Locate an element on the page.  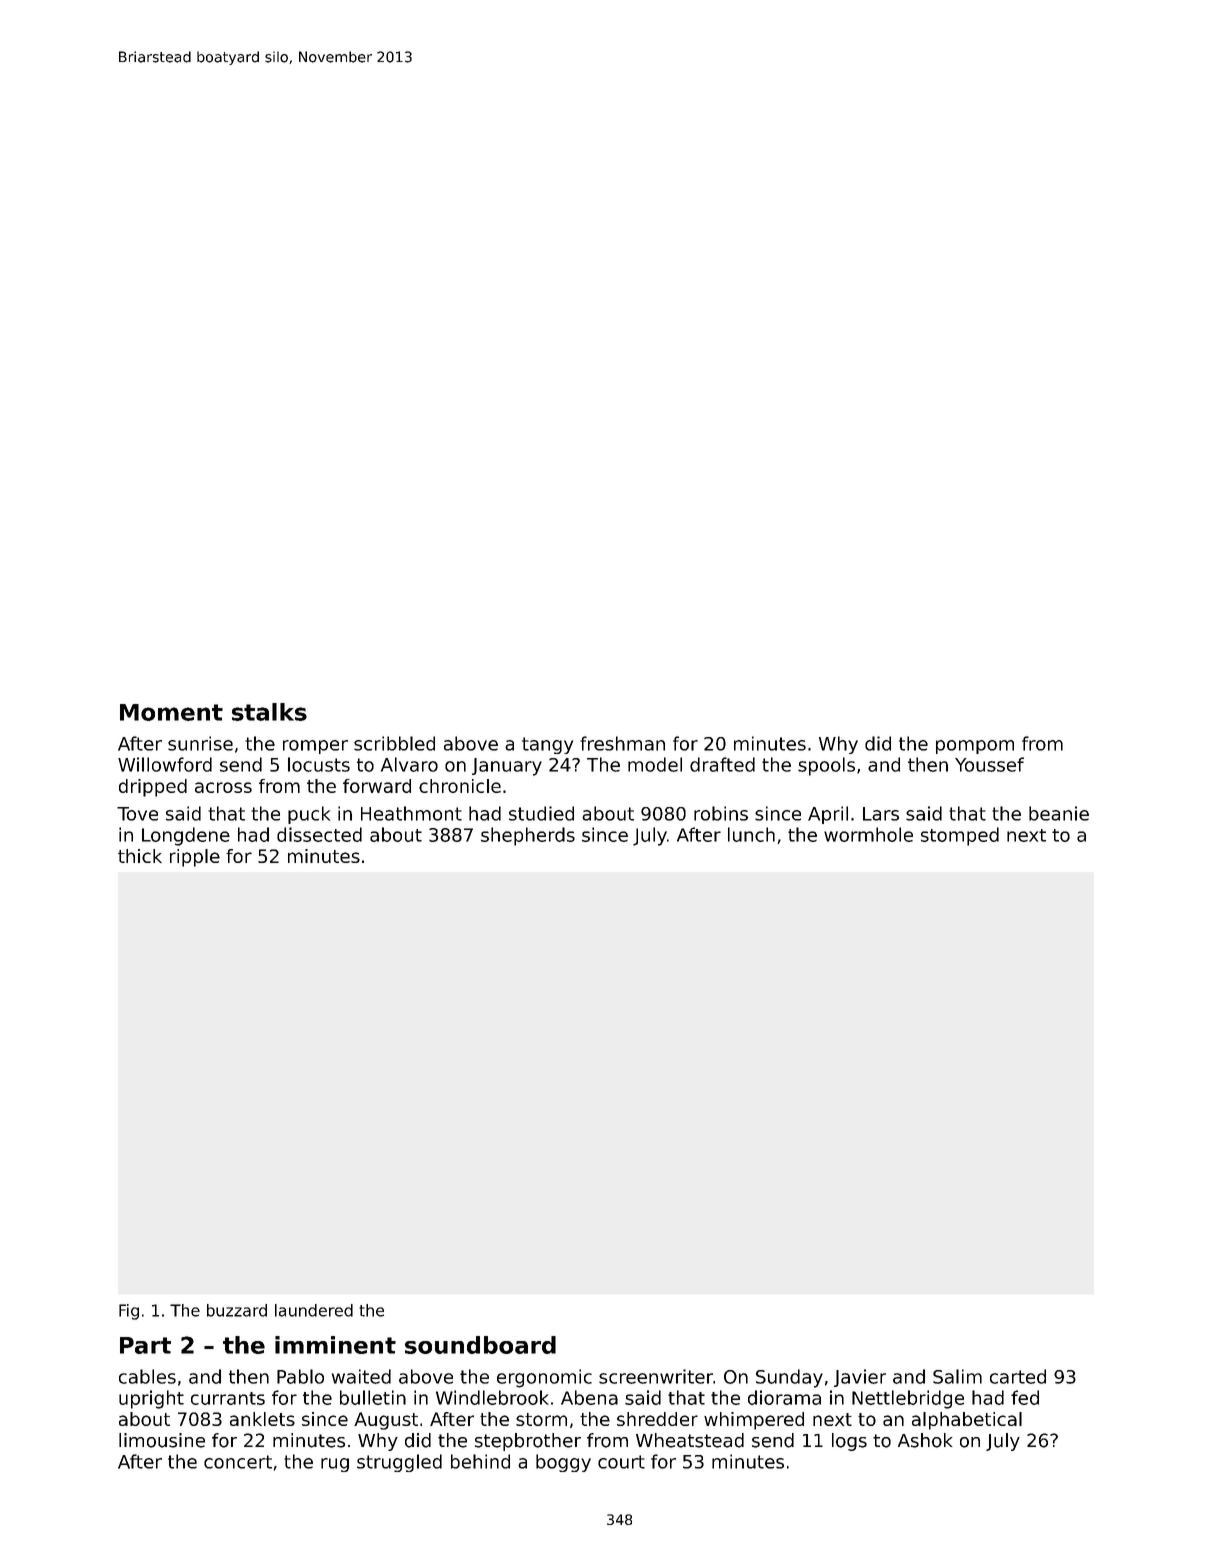
cables is located at coordinates (147, 1376).
